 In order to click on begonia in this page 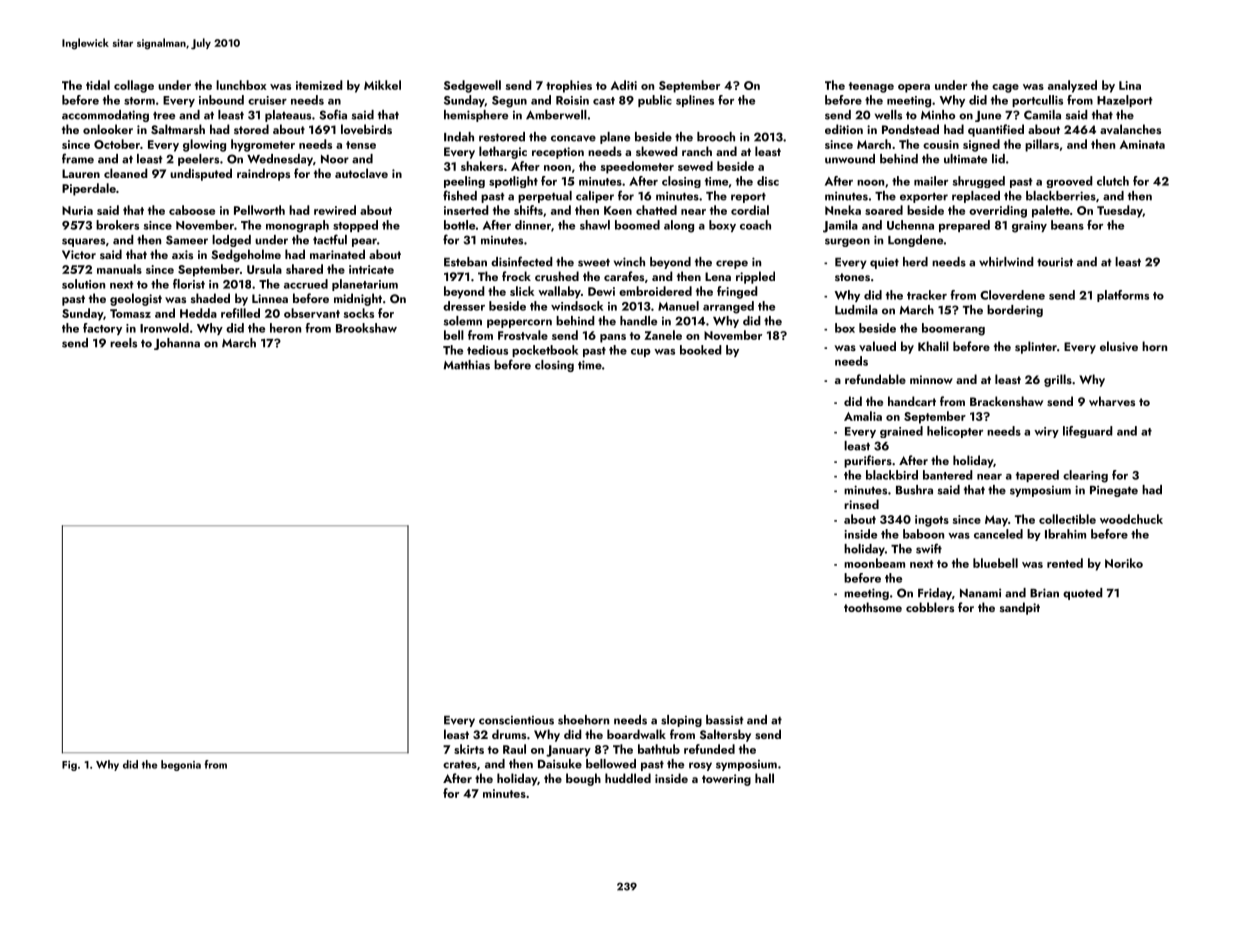, I will do `click(181, 765)`.
